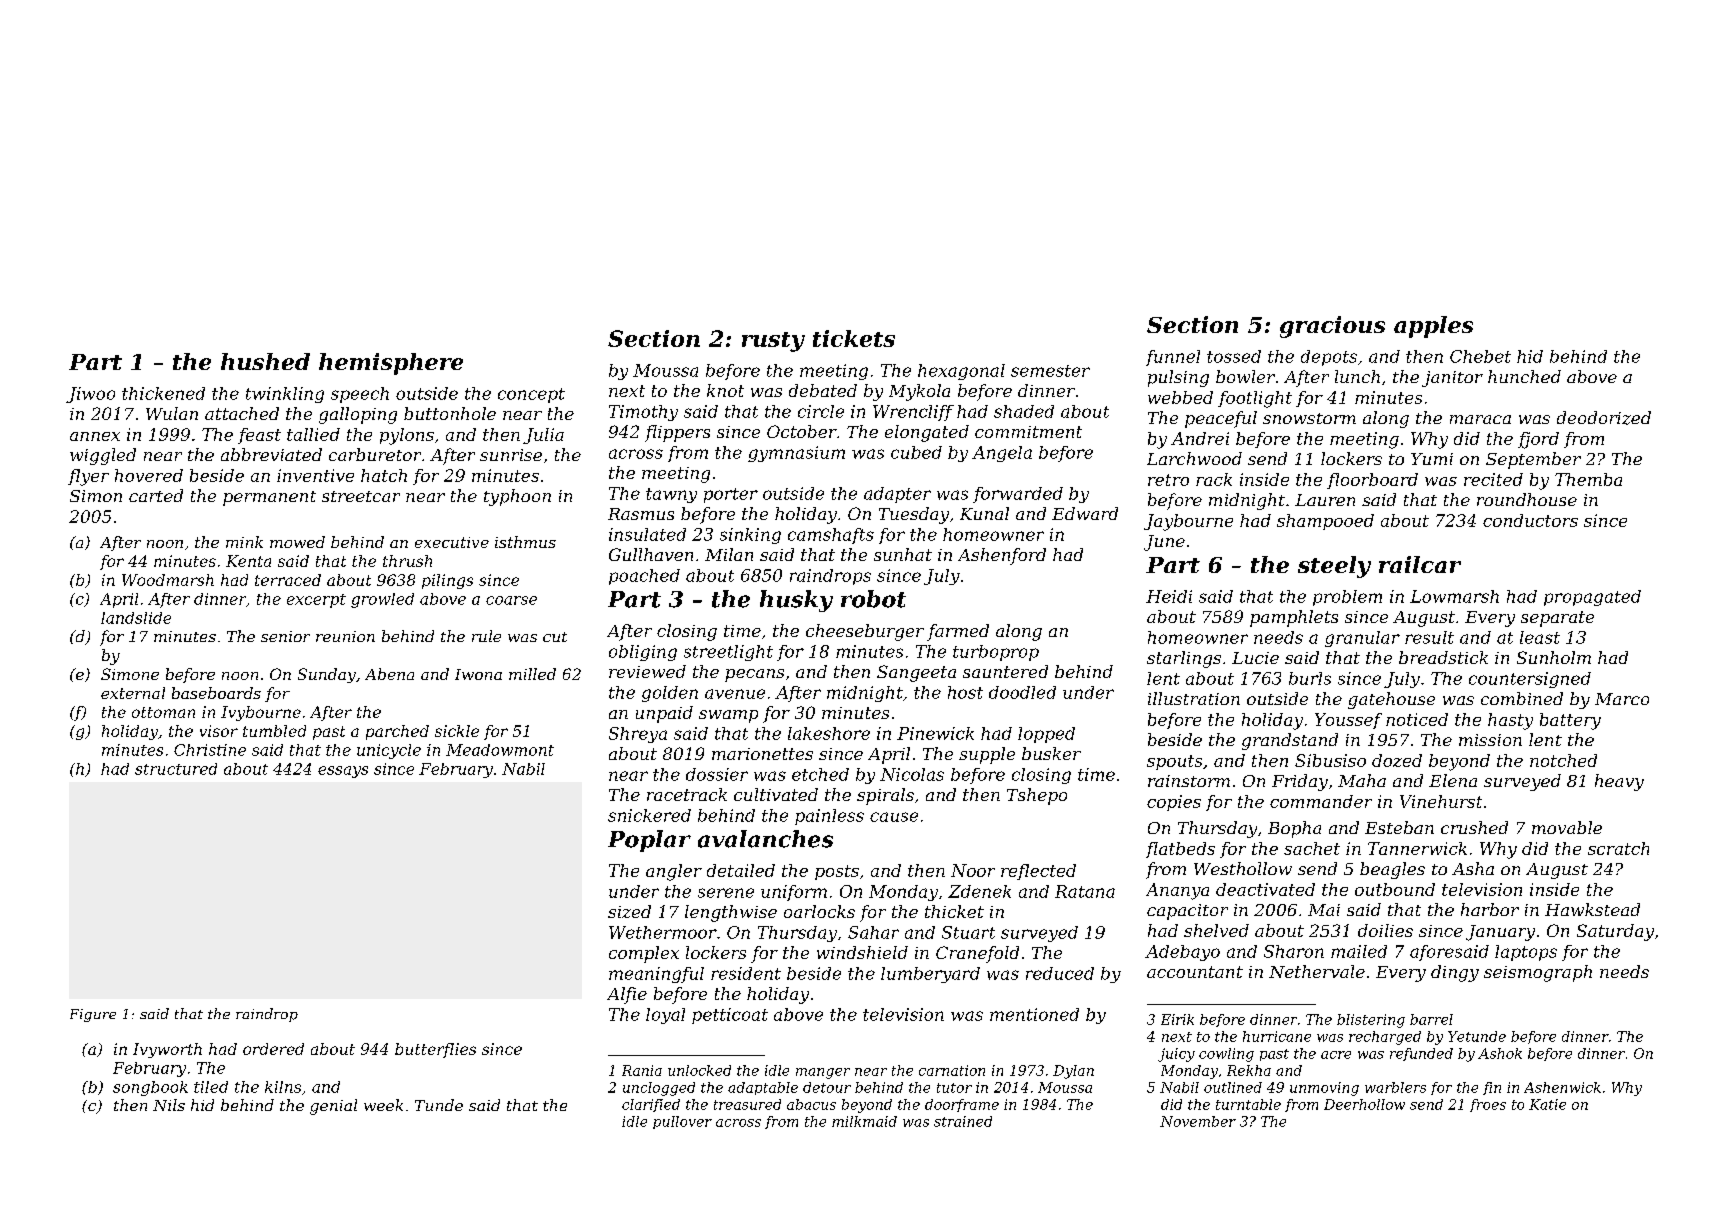 The image size is (1729, 1223). What do you see at coordinates (500, 750) in the screenshot?
I see `Meadowmont` at bounding box center [500, 750].
